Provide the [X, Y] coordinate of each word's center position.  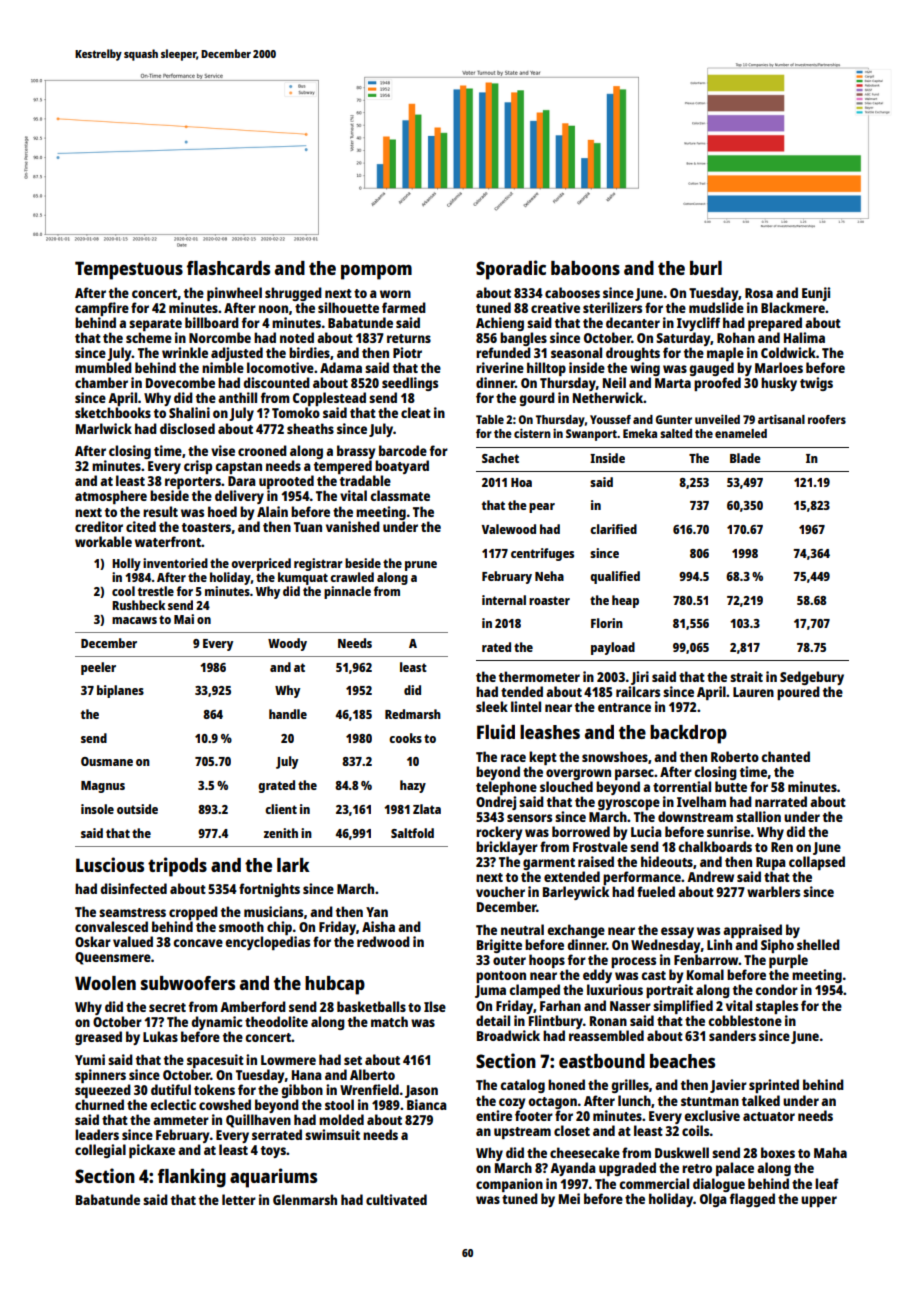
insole [97, 809]
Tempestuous [129, 270]
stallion [758, 816]
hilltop [546, 369]
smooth [241, 926]
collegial [100, 1151]
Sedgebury [812, 678]
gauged [711, 369]
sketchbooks [113, 412]
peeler [98, 668]
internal [504, 600]
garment [549, 864]
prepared [775, 324]
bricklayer [507, 848]
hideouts [667, 861]
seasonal [576, 352]
